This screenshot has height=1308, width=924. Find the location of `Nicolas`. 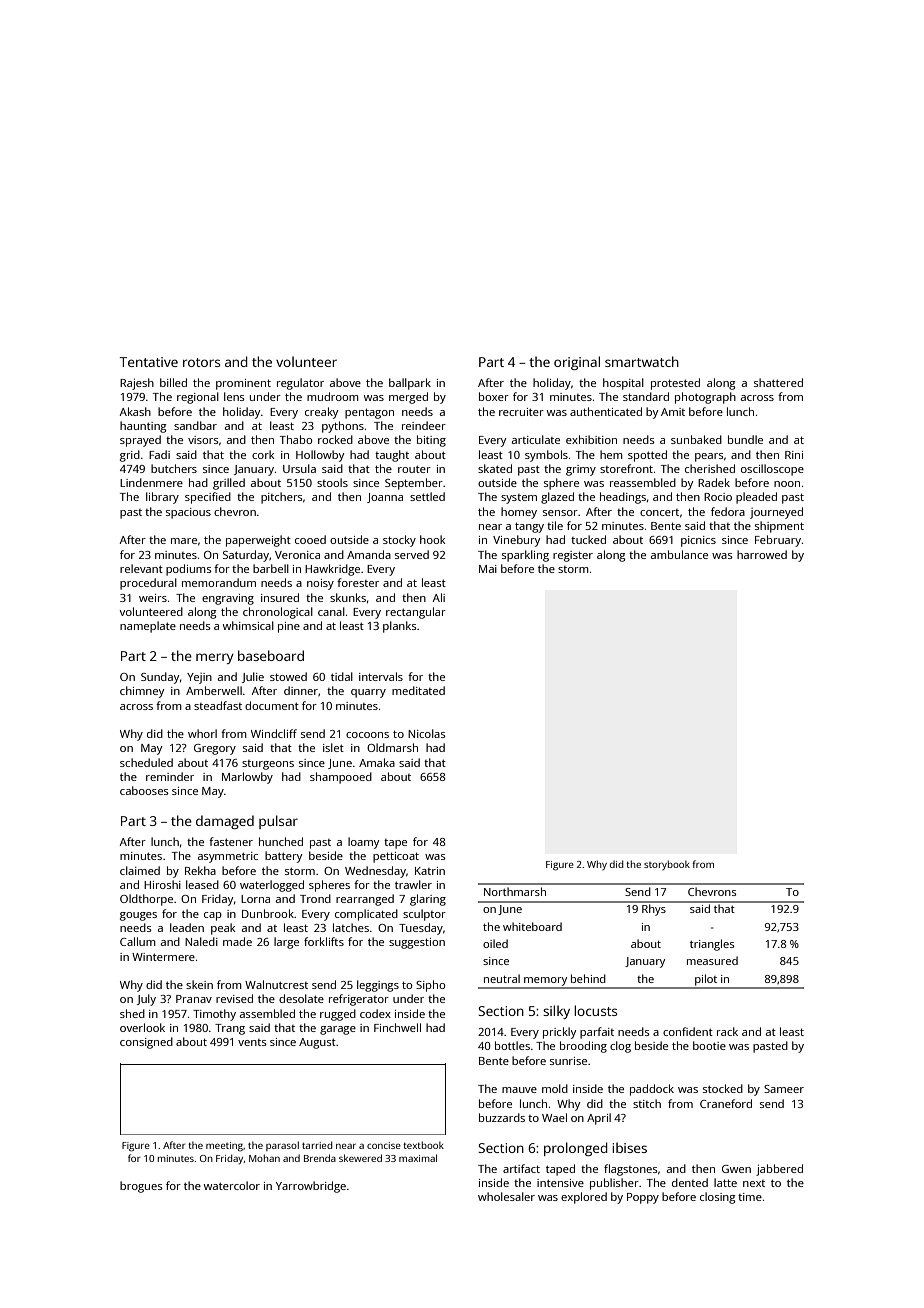

Nicolas is located at coordinates (427, 733).
